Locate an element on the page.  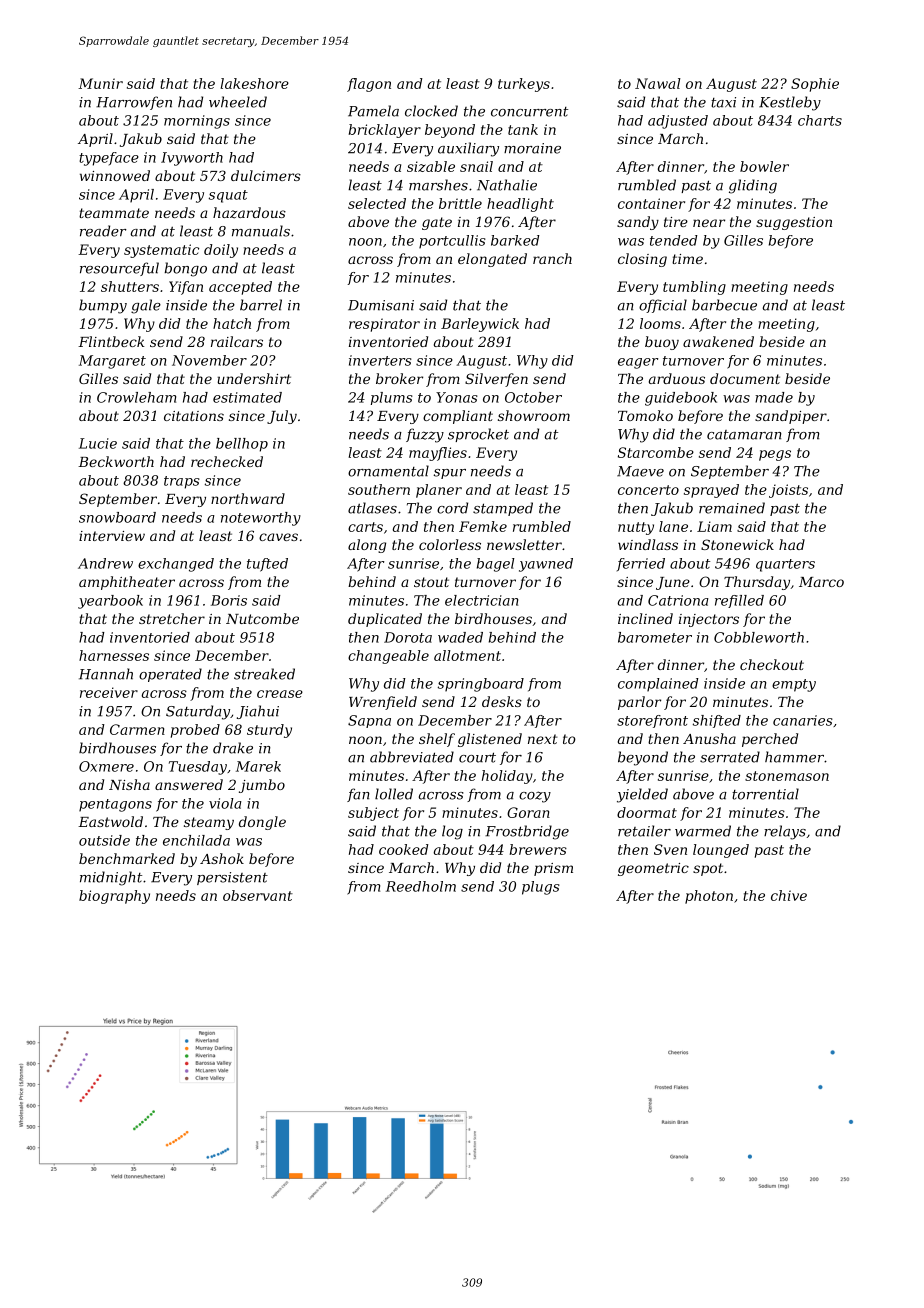
Munir is located at coordinates (100, 83).
